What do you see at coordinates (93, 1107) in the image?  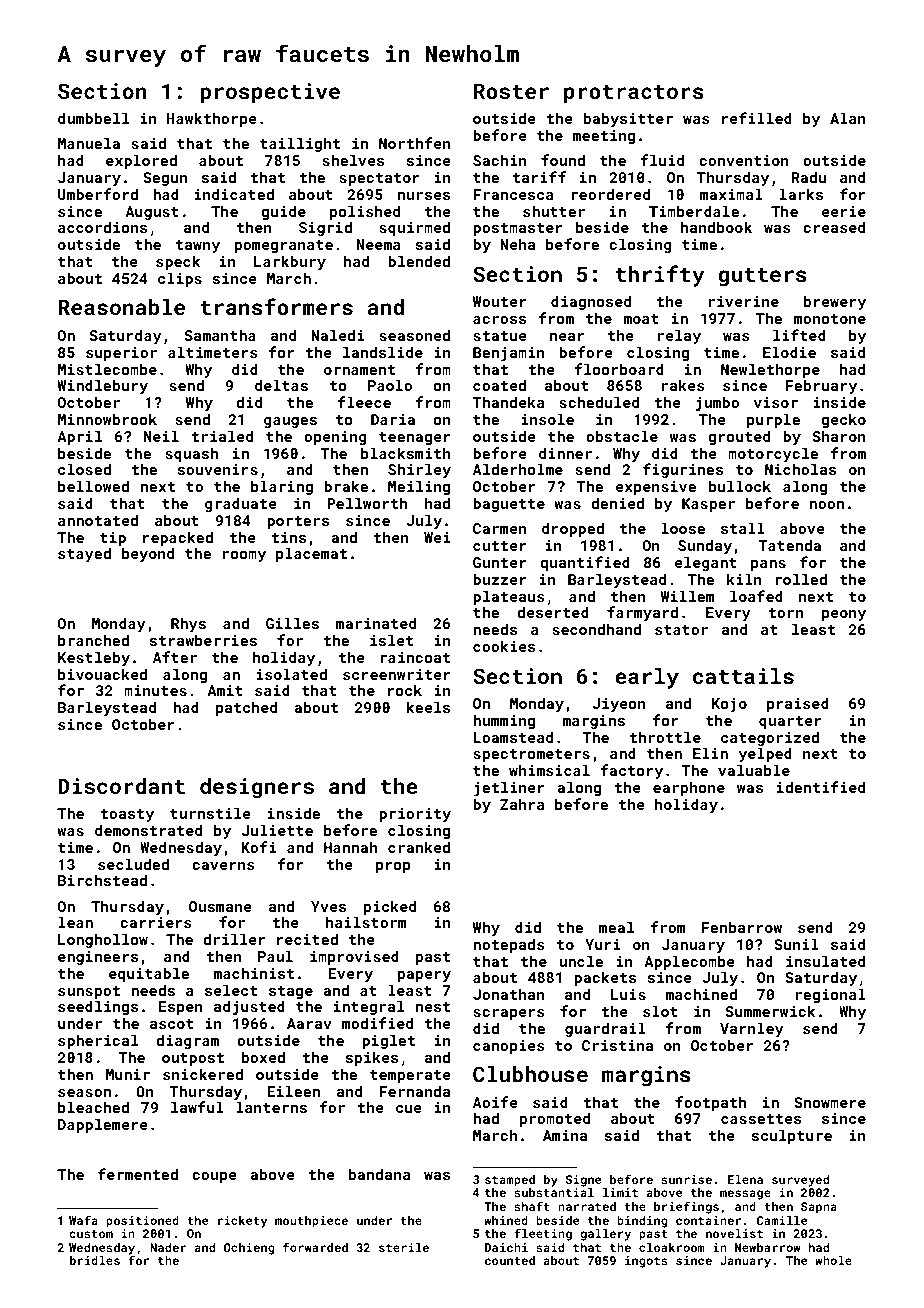 I see `bleached` at bounding box center [93, 1107].
